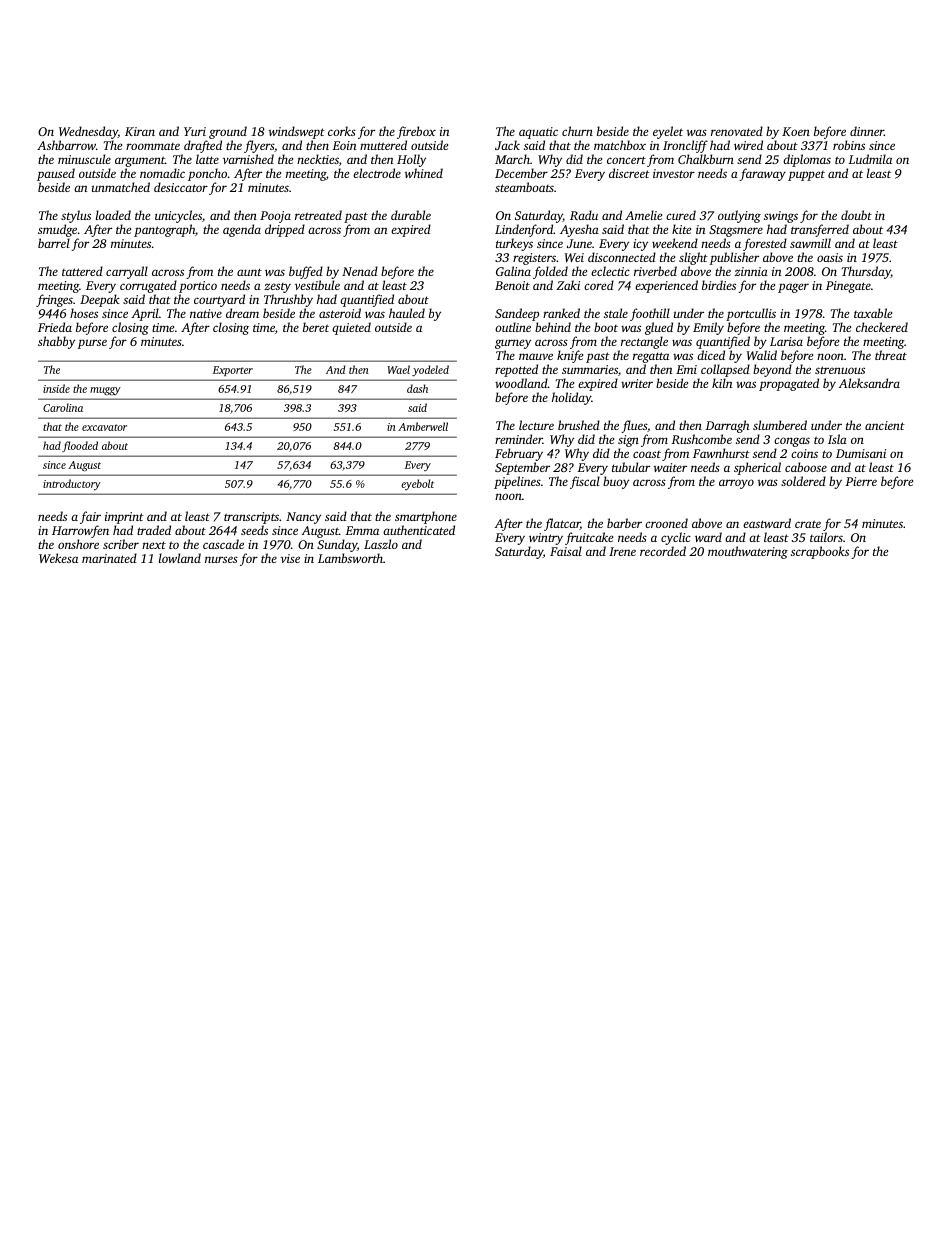 The width and height of the screenshot is (952, 1233). Describe the element at coordinates (290, 558) in the screenshot. I see `vise` at that location.
